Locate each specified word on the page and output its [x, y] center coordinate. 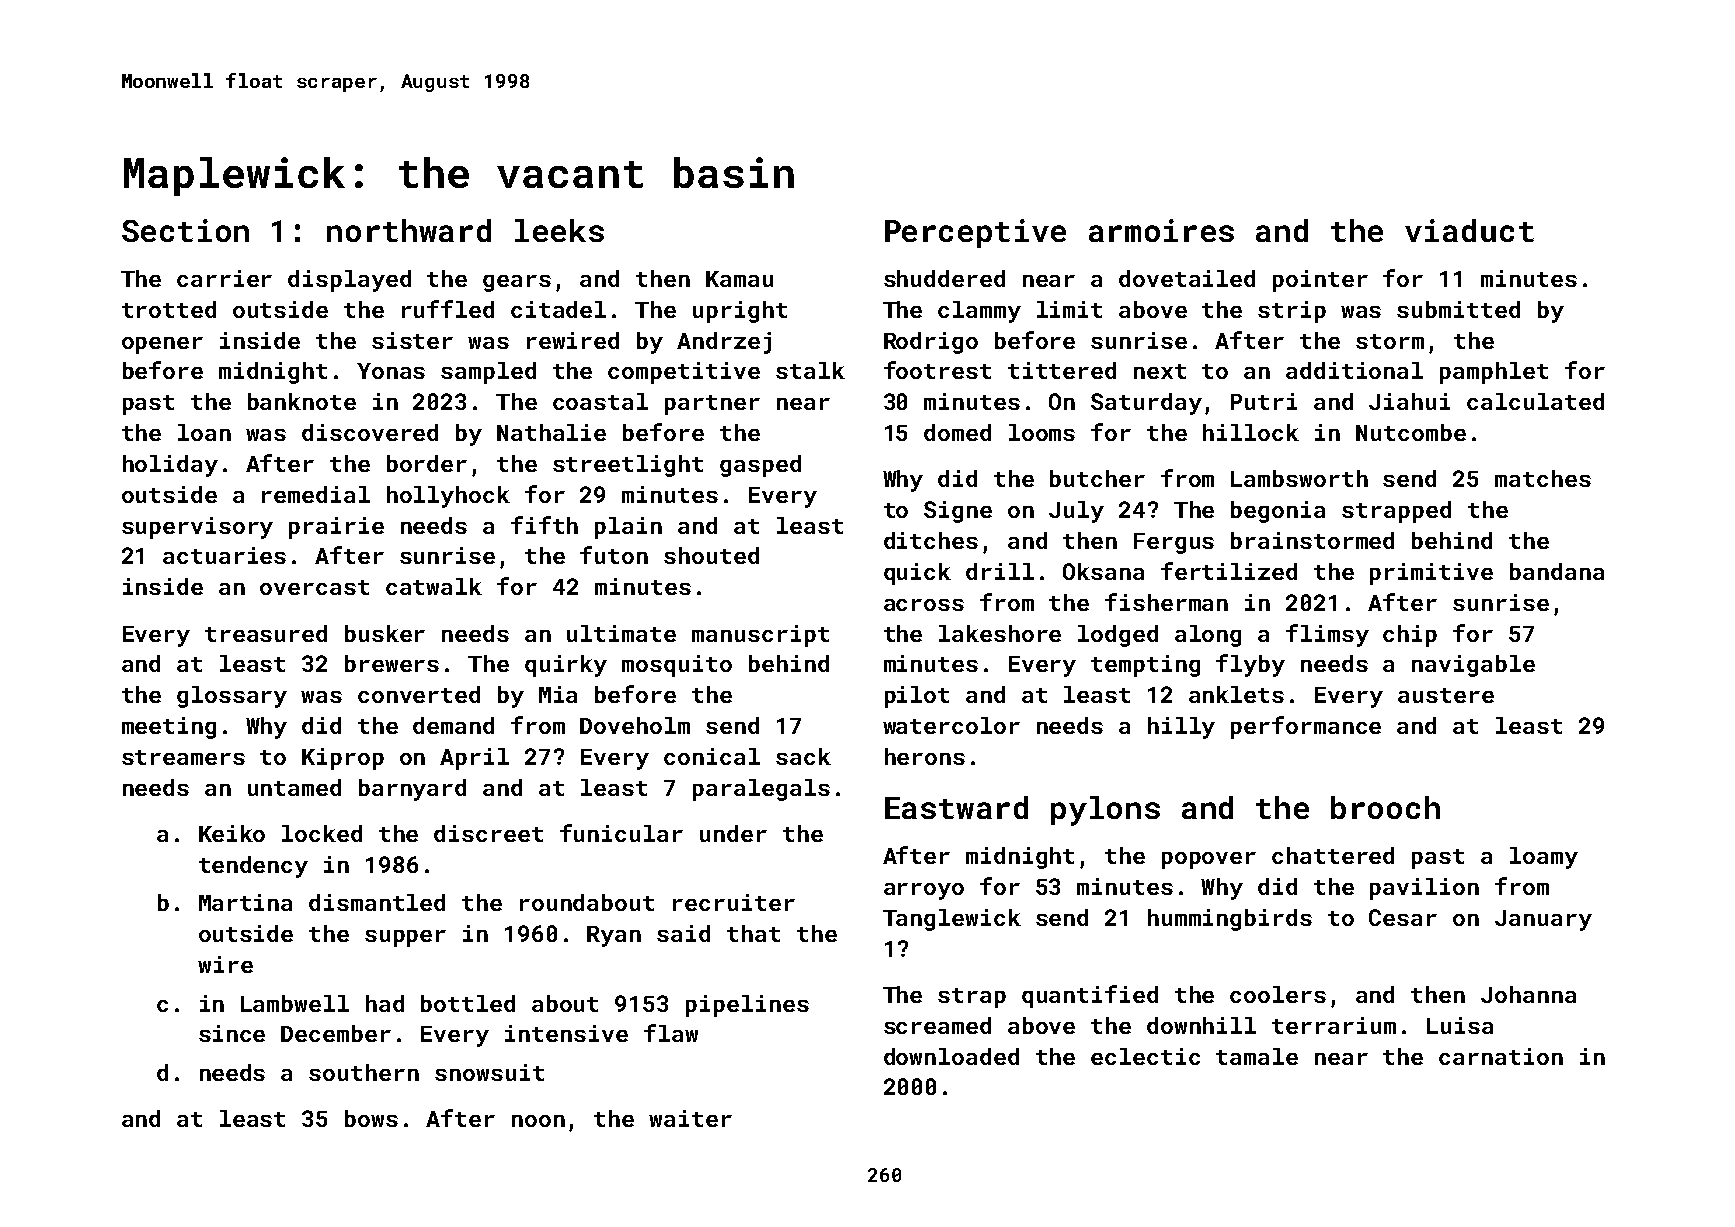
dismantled [377, 902]
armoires [1161, 230]
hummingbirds [1230, 920]
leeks [559, 230]
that [753, 933]
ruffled [448, 309]
